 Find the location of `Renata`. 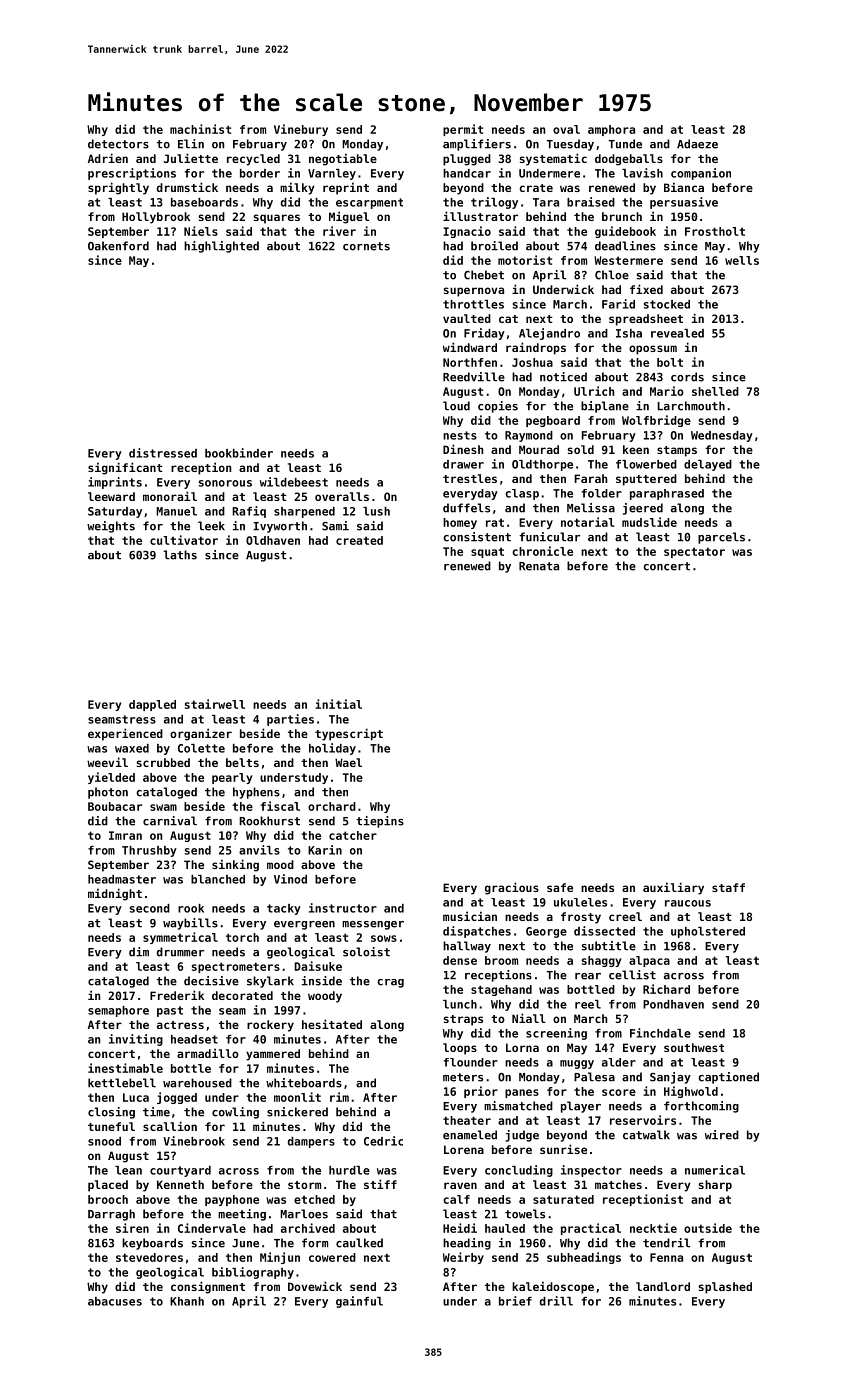

Renata is located at coordinates (539, 566).
